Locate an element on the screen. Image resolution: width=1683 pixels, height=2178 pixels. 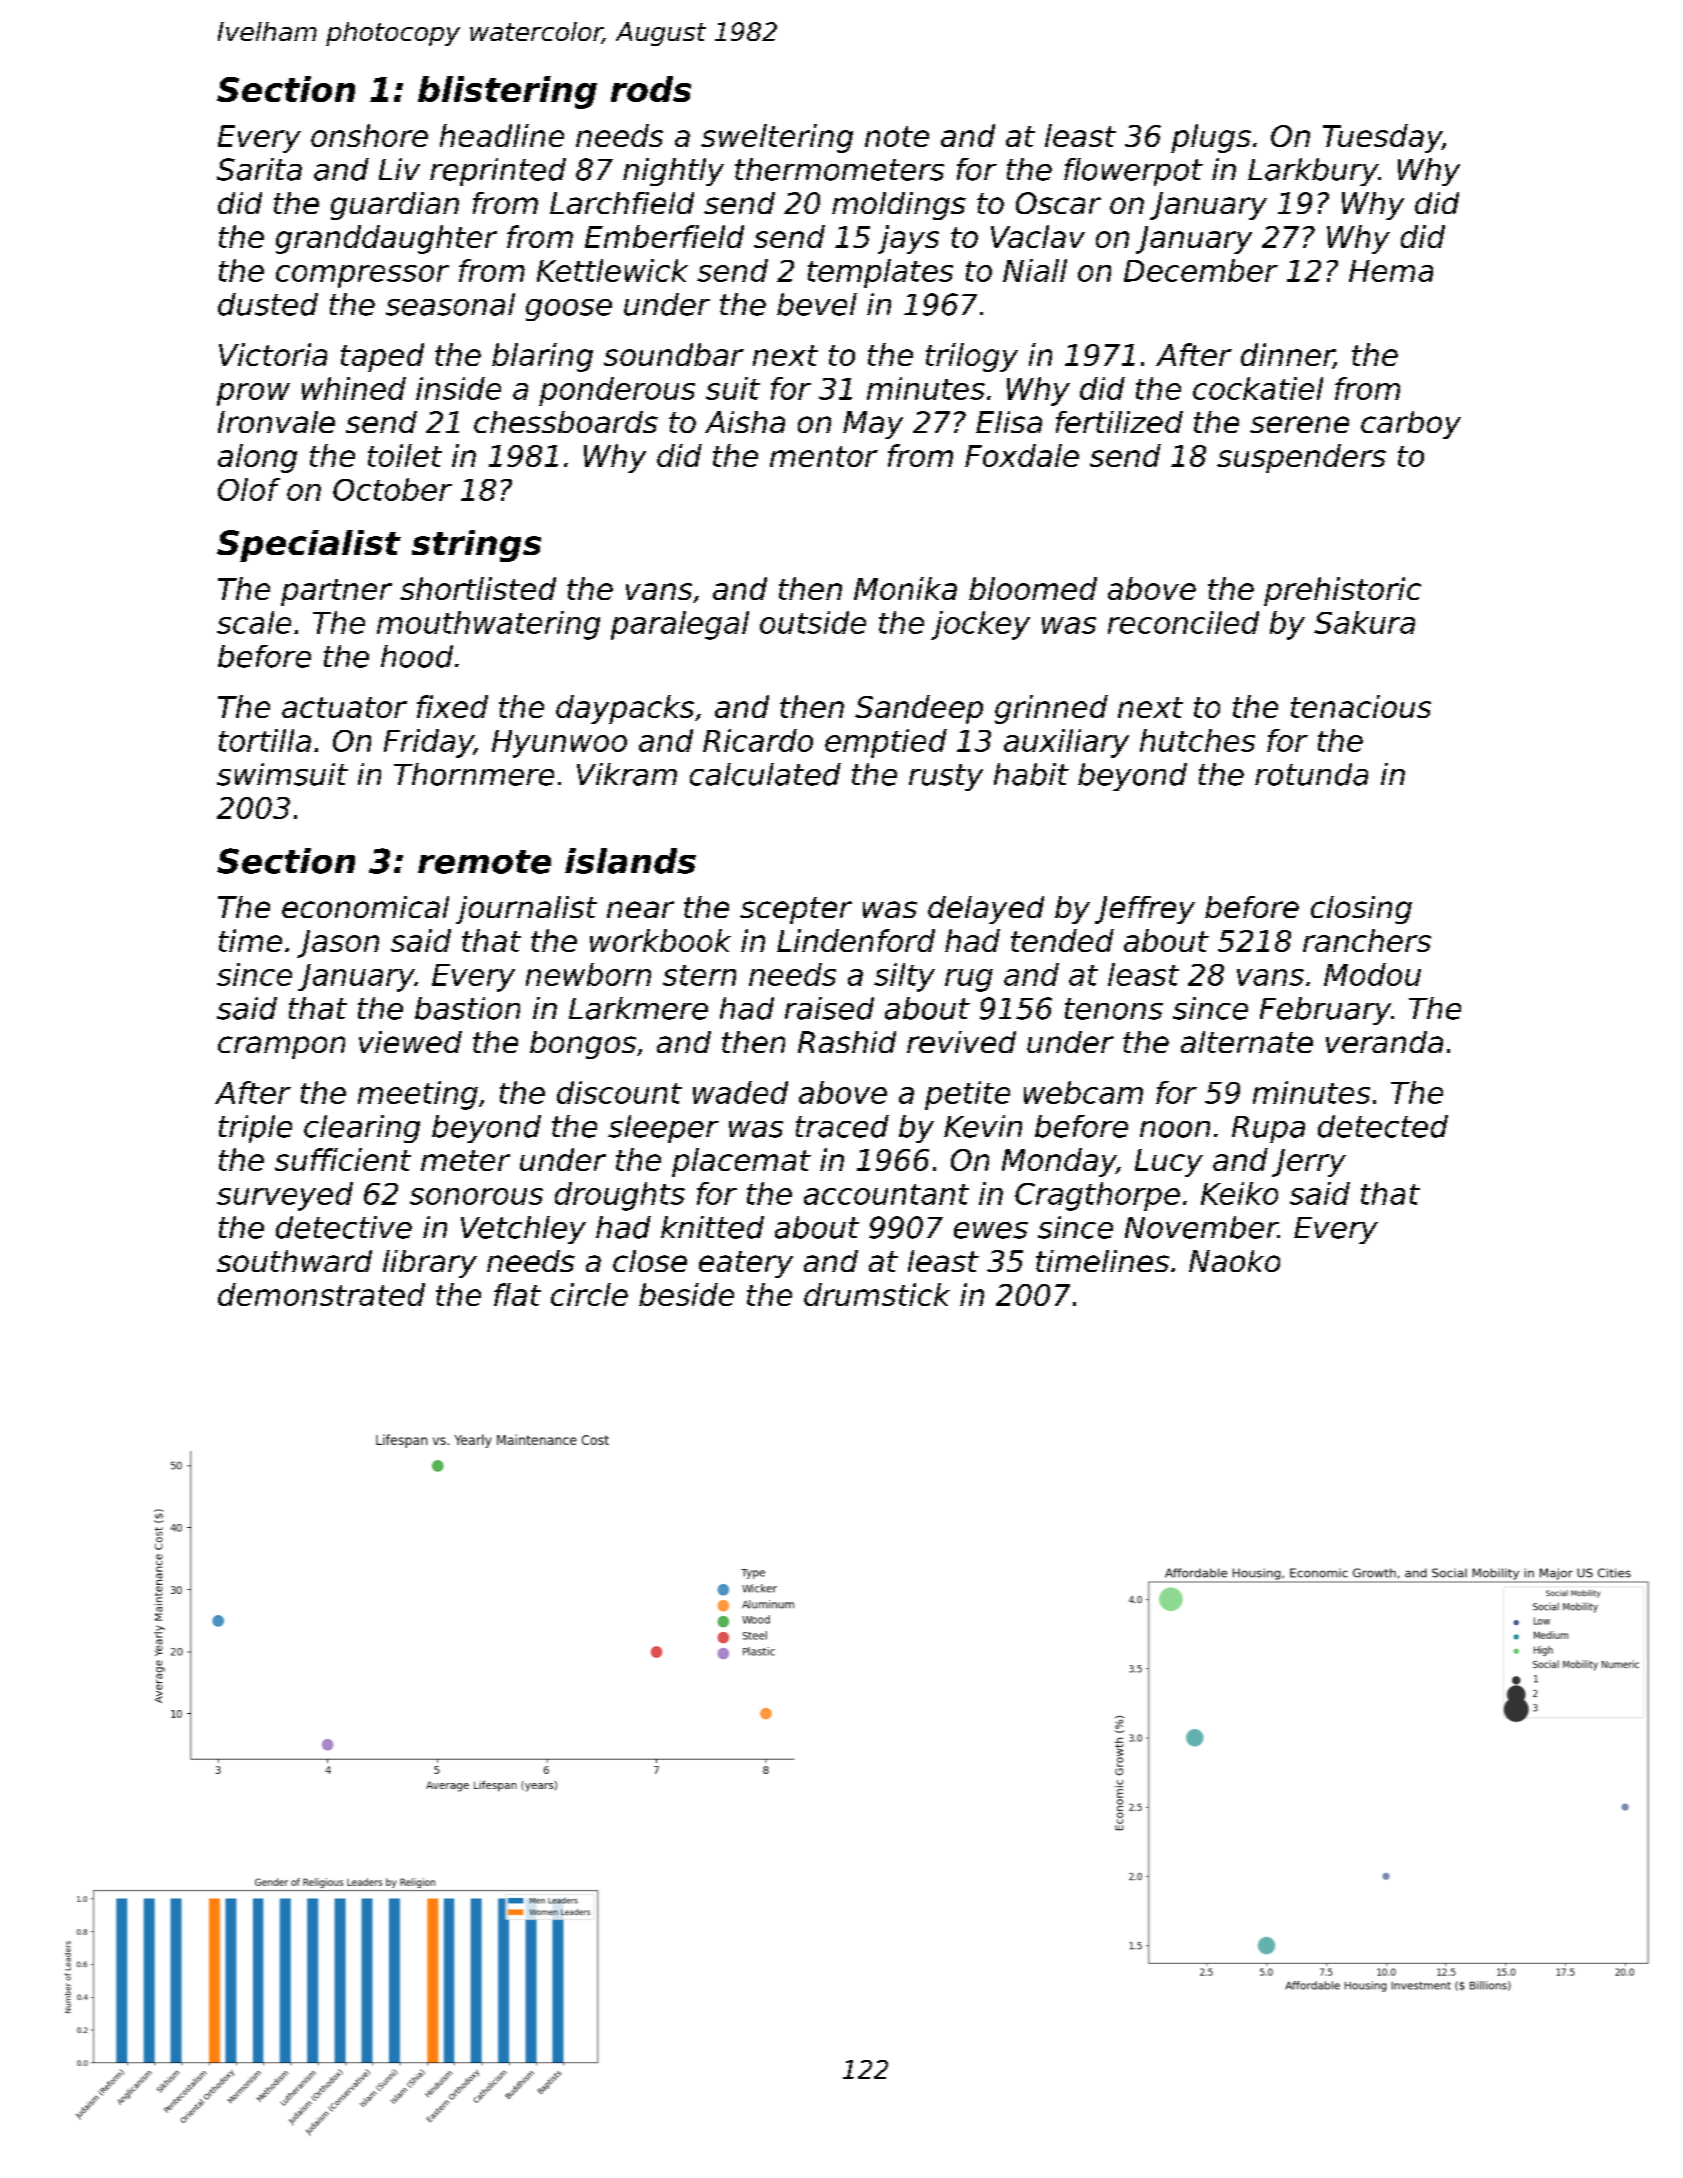
rug is located at coordinates (969, 980).
